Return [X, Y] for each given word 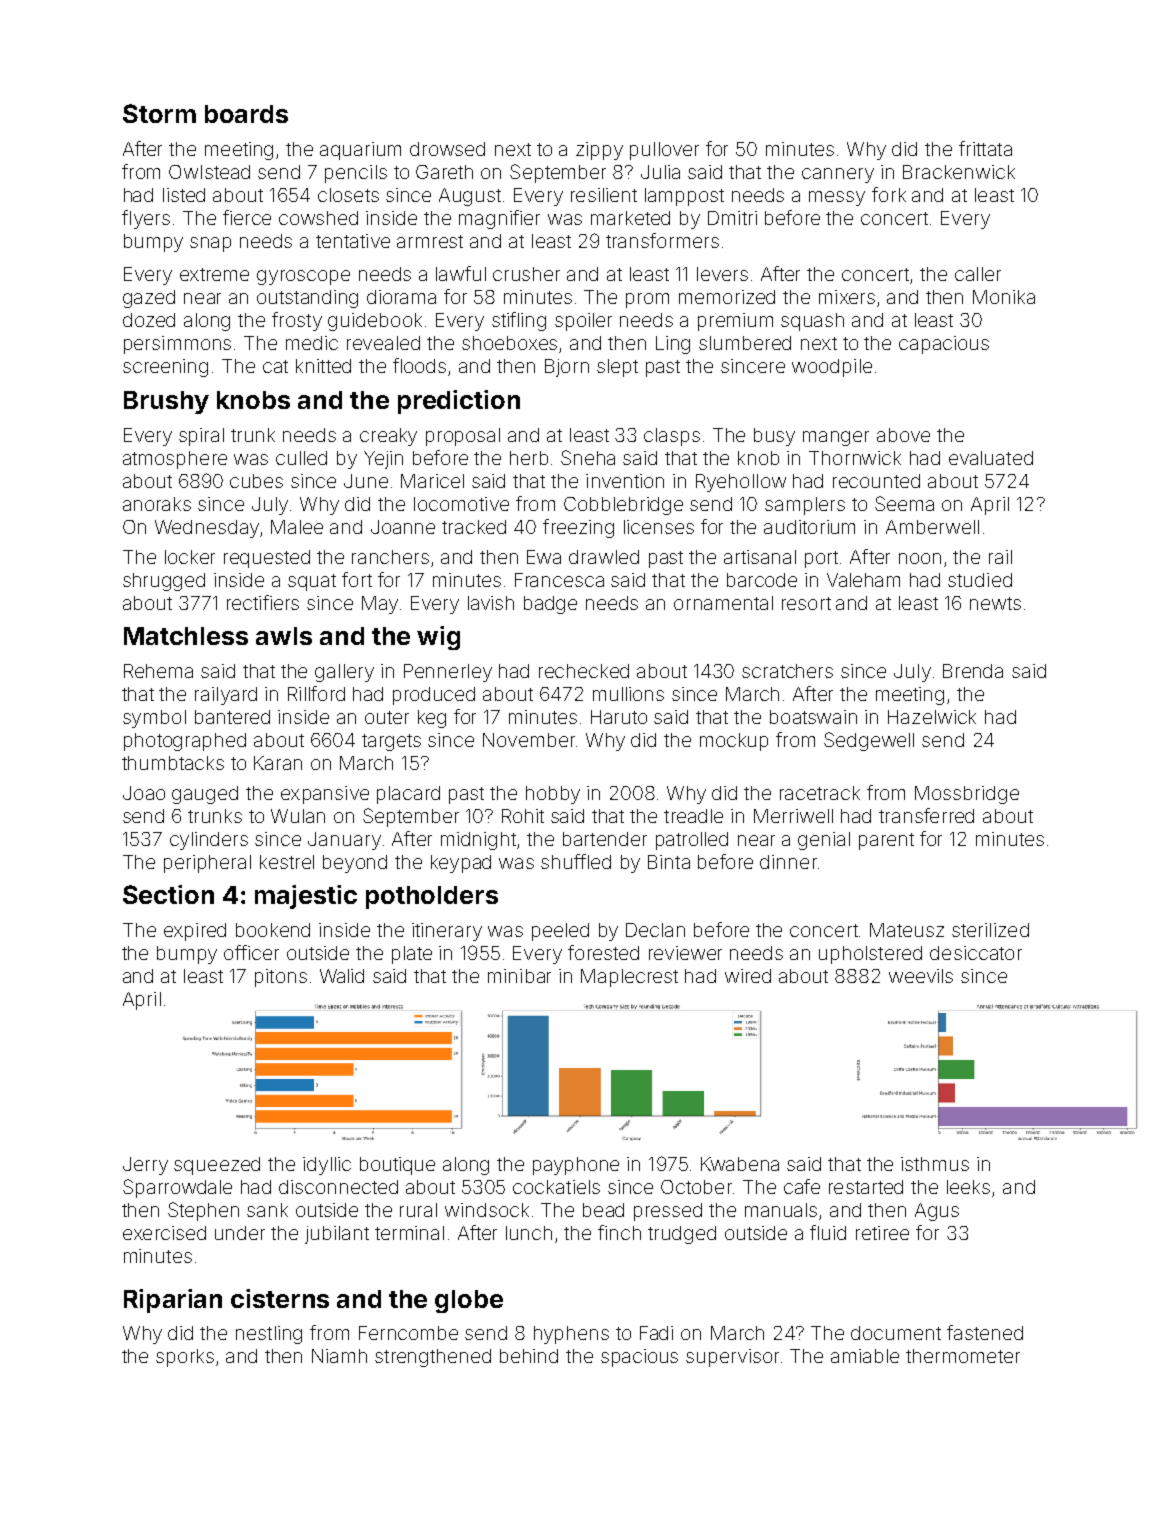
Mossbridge [967, 795]
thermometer [963, 1356]
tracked [474, 527]
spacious [639, 1358]
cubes [256, 481]
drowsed [447, 149]
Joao [144, 793]
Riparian [173, 1301]
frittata [985, 148]
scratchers [787, 671]
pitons [281, 978]
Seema [904, 503]
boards [246, 114]
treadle [693, 816]
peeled [560, 932]
